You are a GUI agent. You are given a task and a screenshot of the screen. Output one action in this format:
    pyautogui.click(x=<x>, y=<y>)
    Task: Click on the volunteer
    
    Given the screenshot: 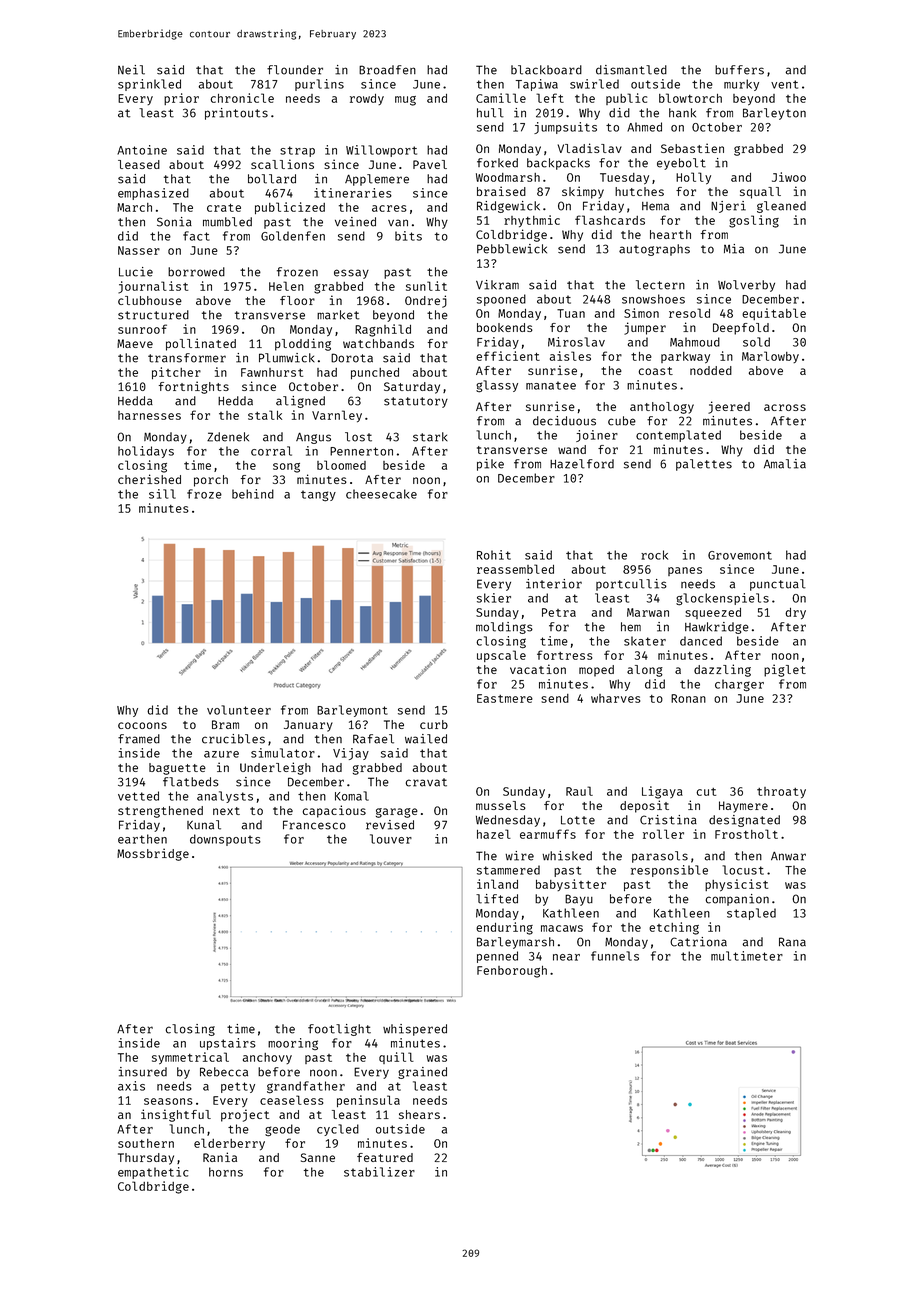 What is the action you would take?
    pyautogui.click(x=239, y=710)
